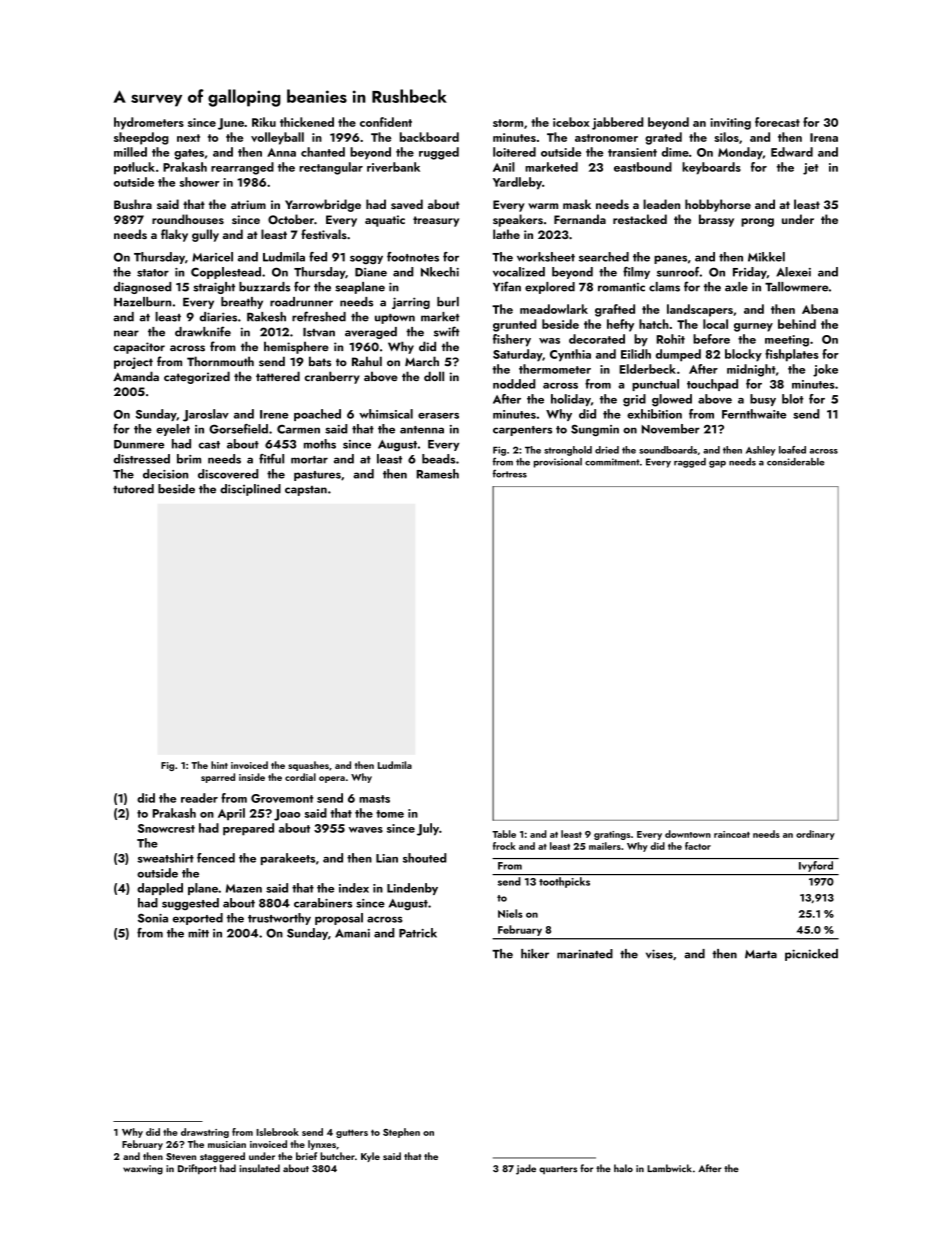  Describe the element at coordinates (220, 361) in the screenshot. I see `Thornmouth` at that location.
